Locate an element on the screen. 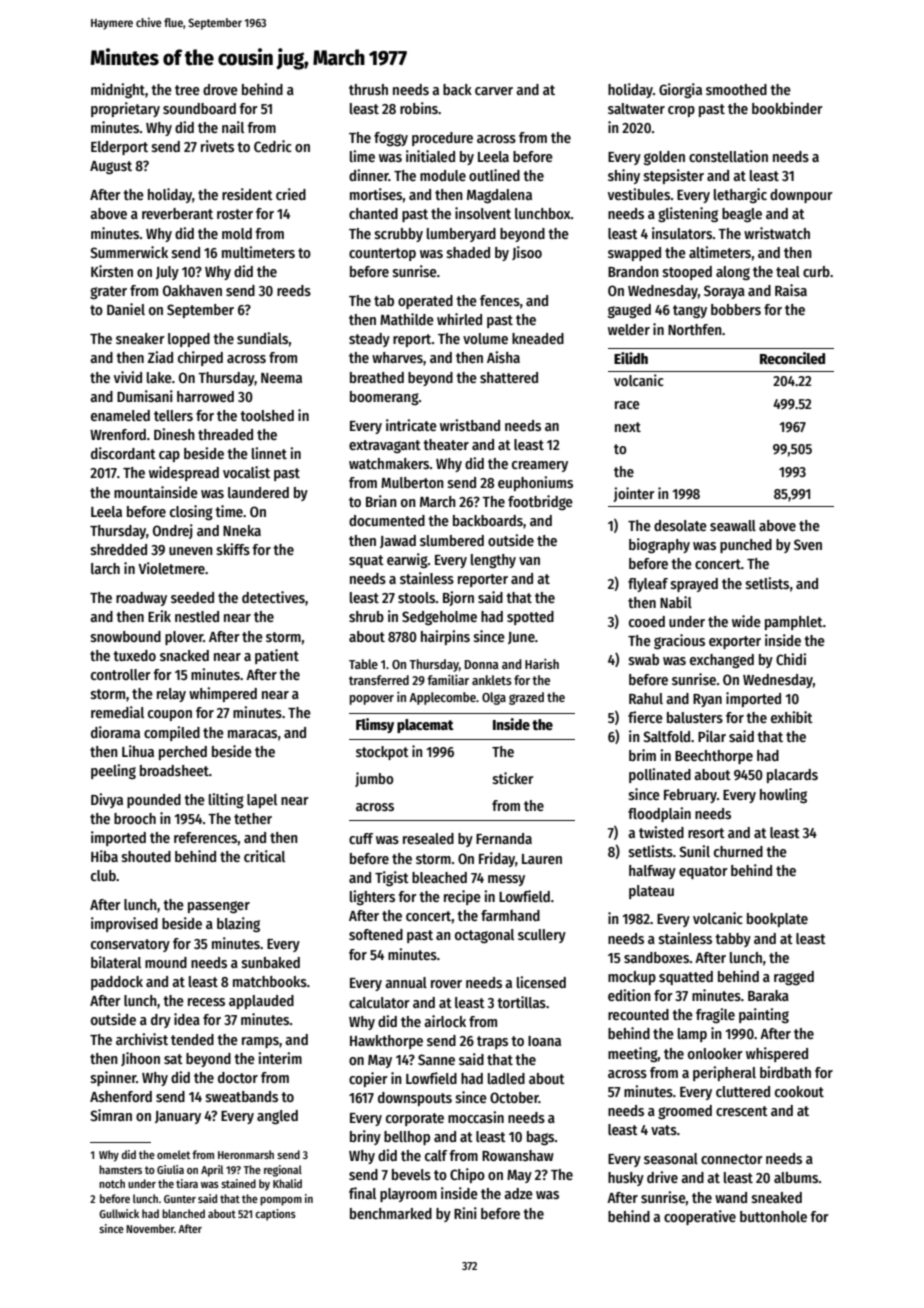 Image resolution: width=924 pixels, height=1308 pixels. drove is located at coordinates (220, 89).
